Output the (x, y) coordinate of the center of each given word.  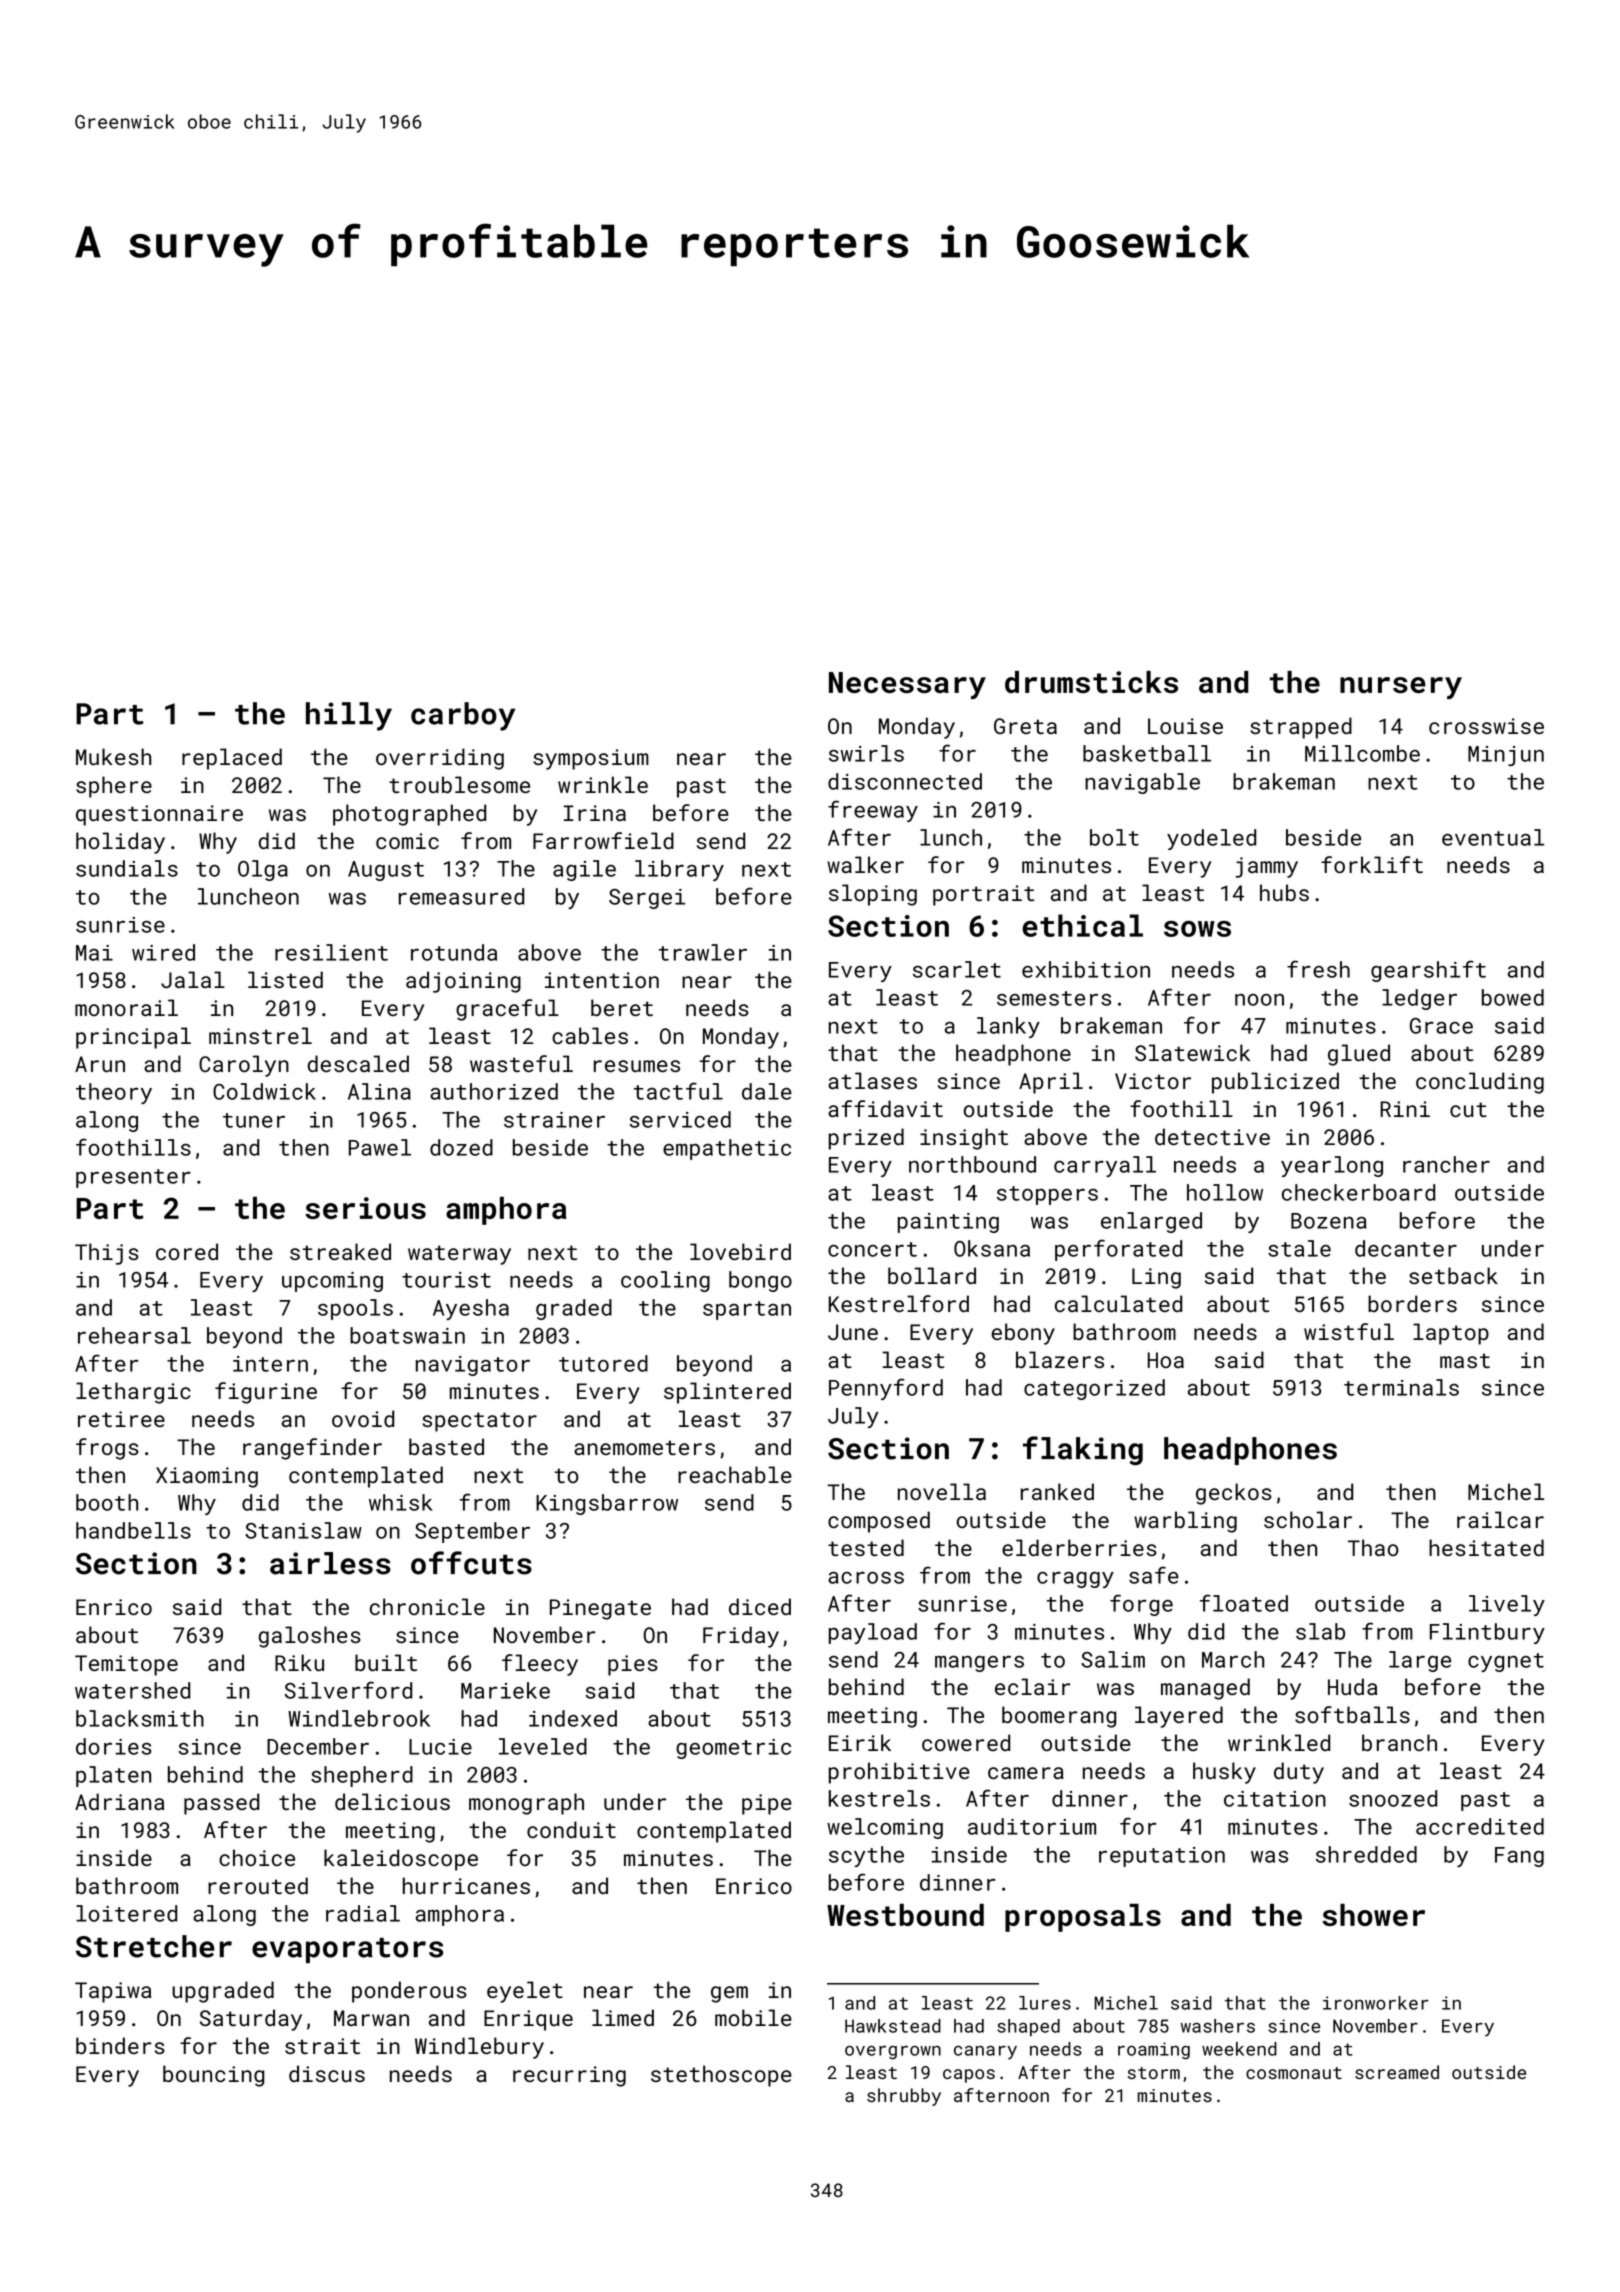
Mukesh (113, 756)
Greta (1025, 726)
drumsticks (1091, 682)
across (866, 1578)
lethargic (133, 1393)
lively (1507, 1605)
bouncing (214, 2076)
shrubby (904, 2097)
